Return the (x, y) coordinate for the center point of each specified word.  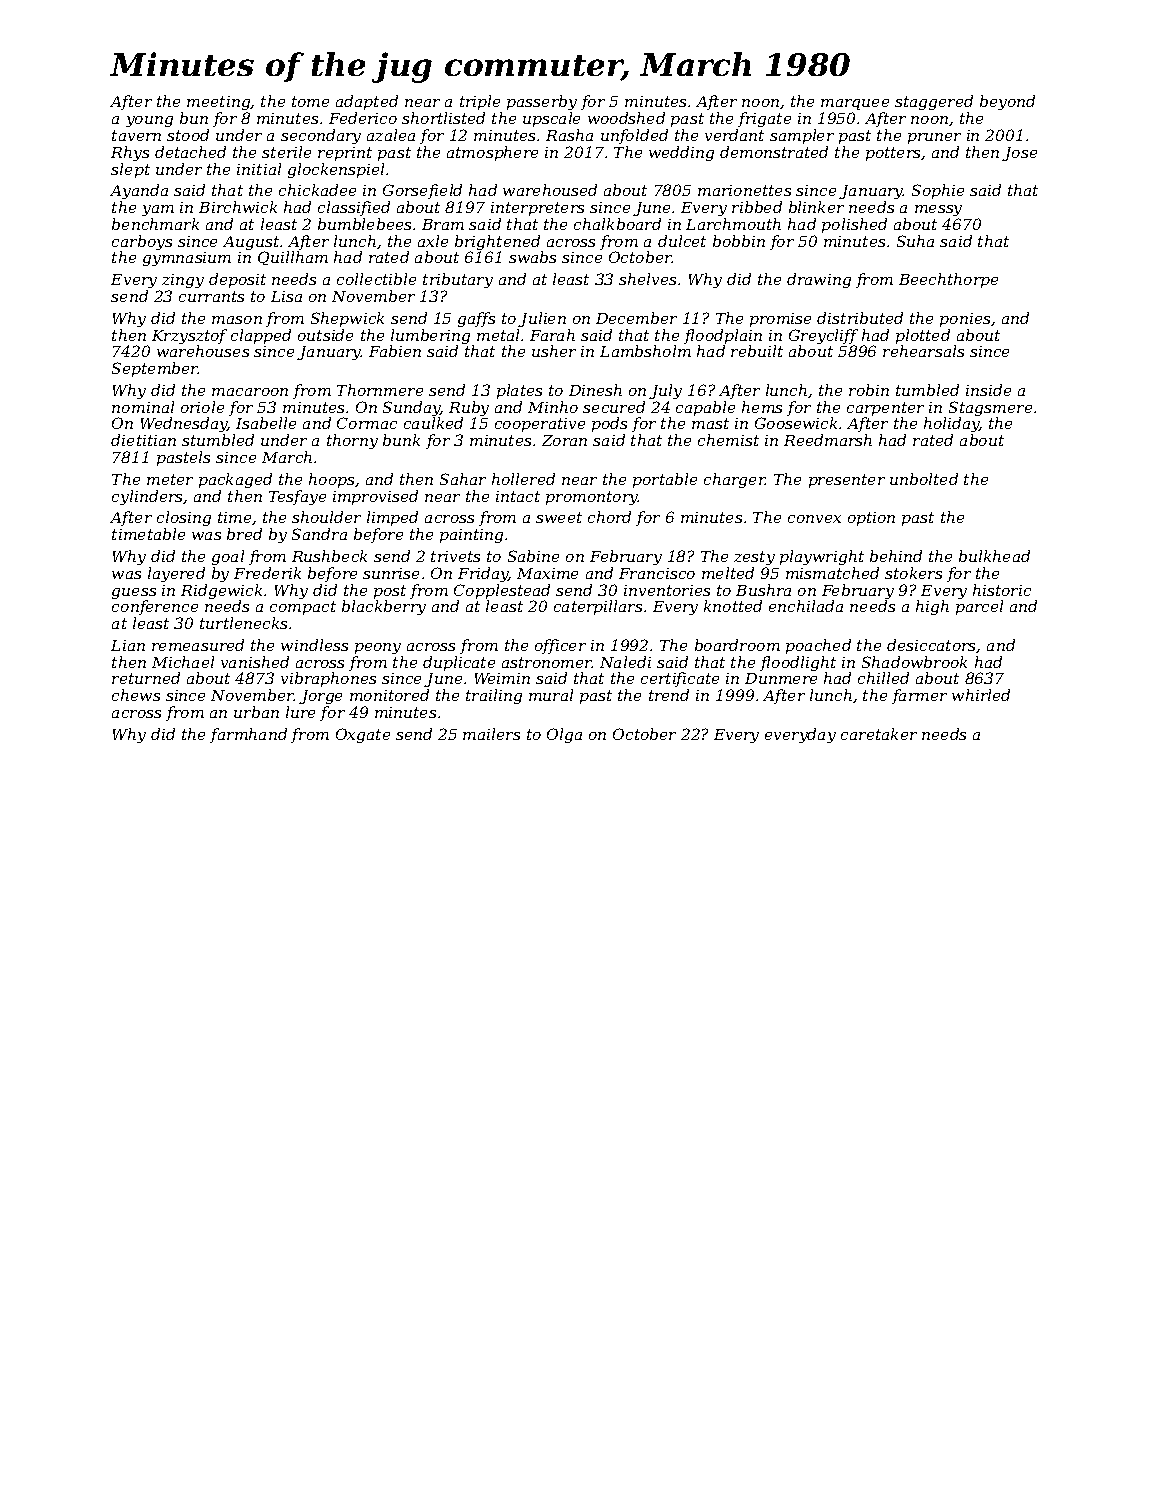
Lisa (286, 296)
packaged (235, 480)
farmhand (248, 735)
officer (560, 646)
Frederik (267, 573)
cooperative (540, 425)
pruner (934, 138)
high (932, 607)
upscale (551, 119)
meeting (219, 103)
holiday (952, 424)
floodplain (723, 336)
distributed (860, 318)
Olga (564, 735)
